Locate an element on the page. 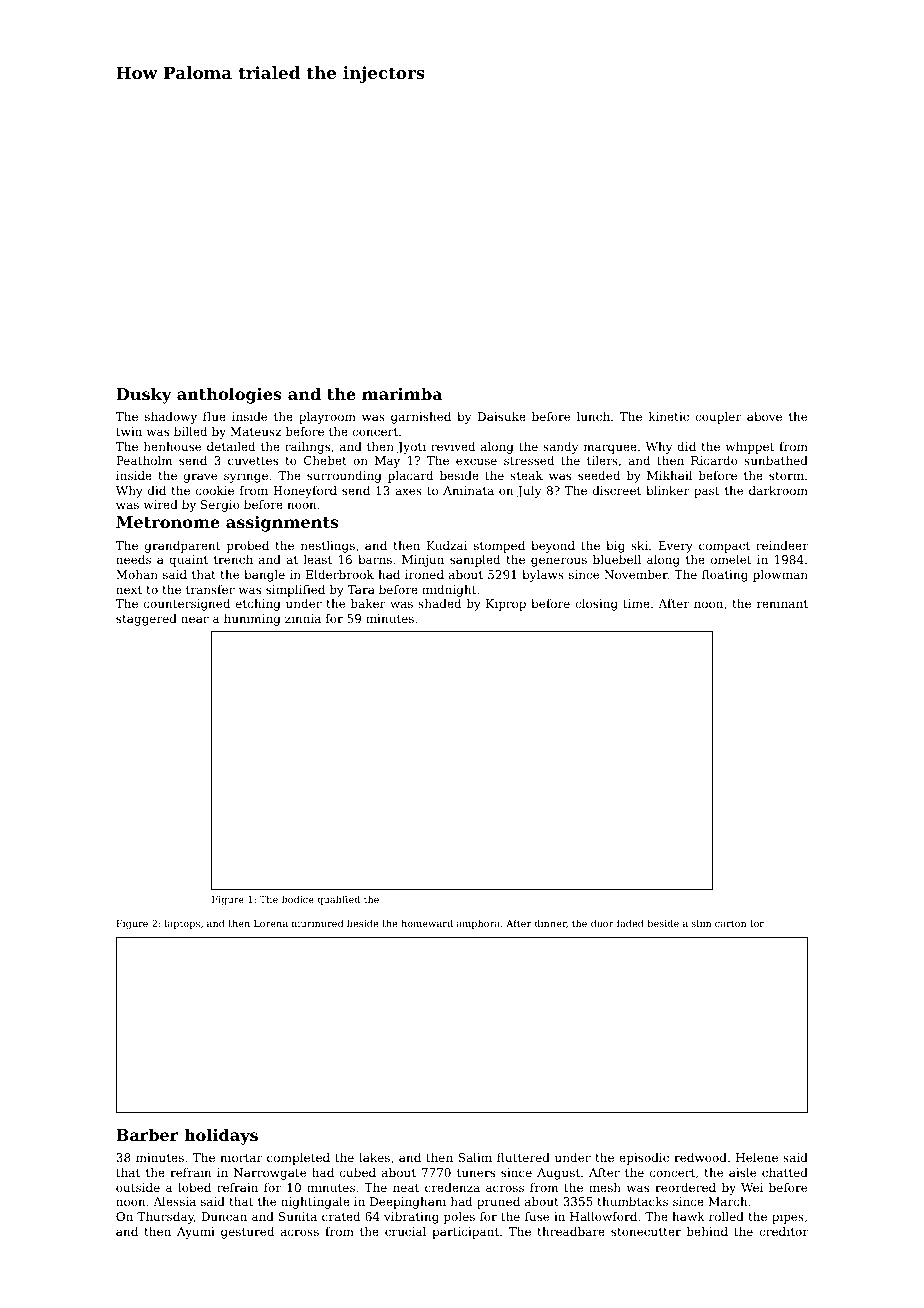 The image size is (924, 1308). July is located at coordinates (529, 492).
